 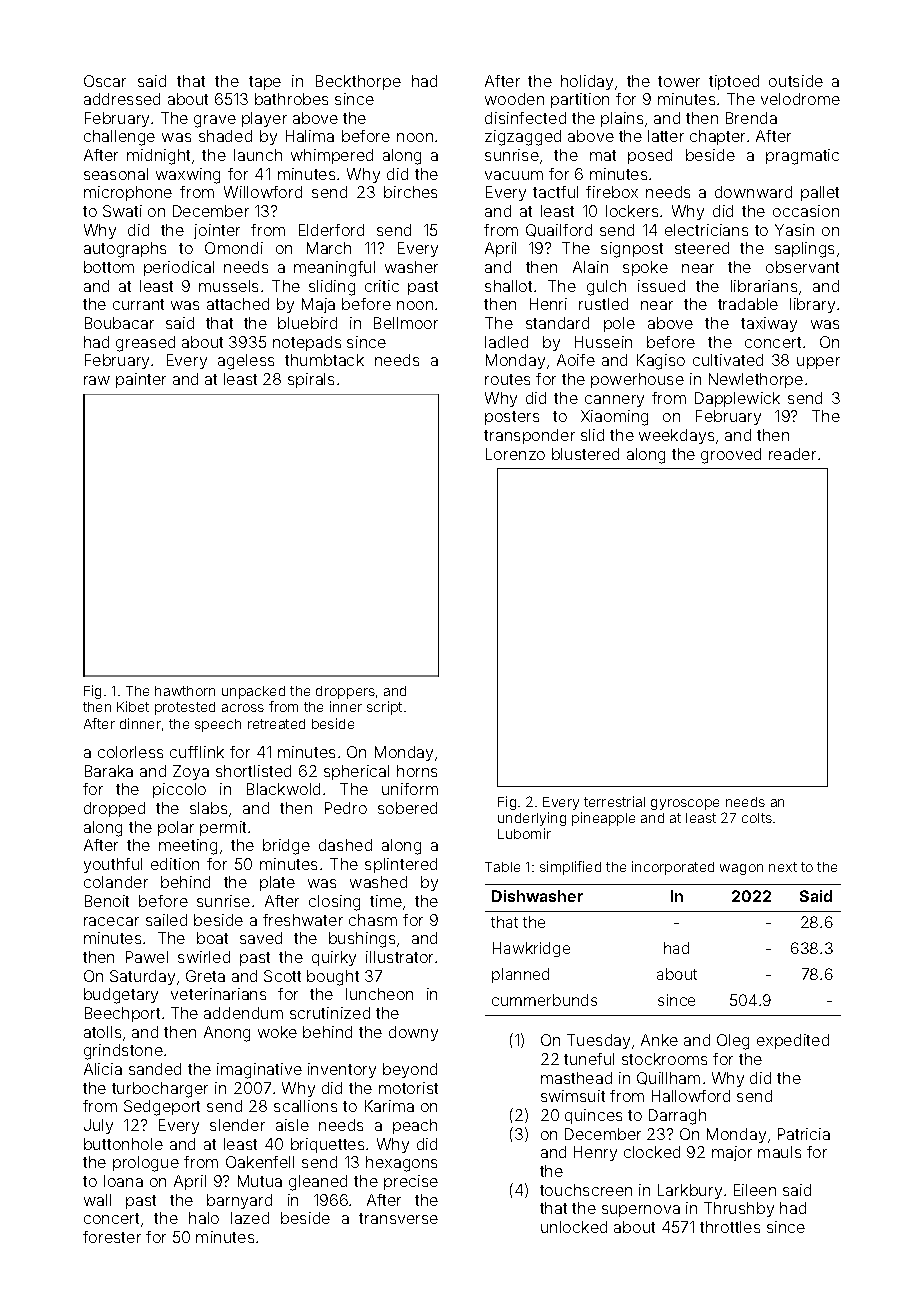 What do you see at coordinates (253, 692) in the screenshot?
I see `unpacked` at bounding box center [253, 692].
